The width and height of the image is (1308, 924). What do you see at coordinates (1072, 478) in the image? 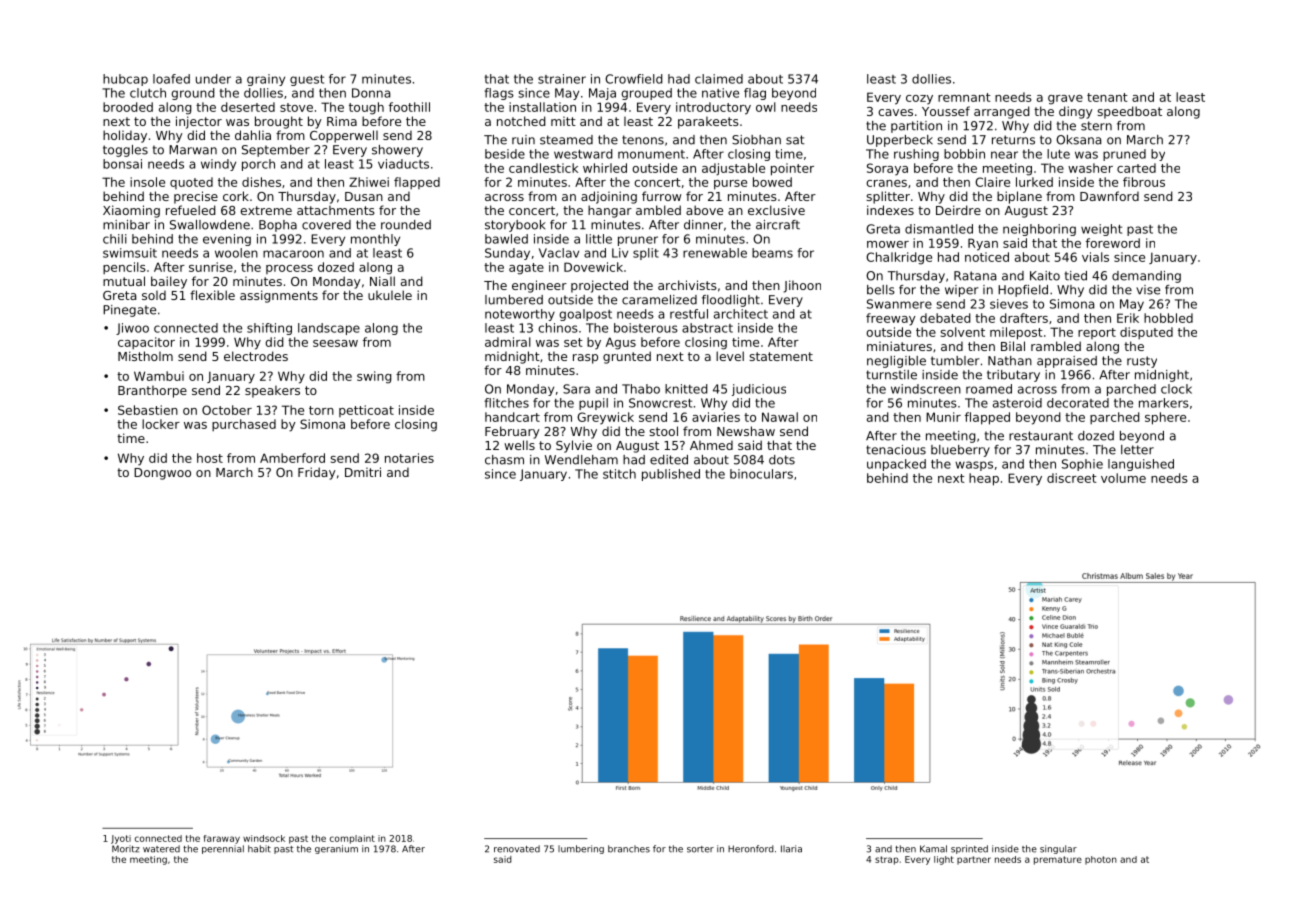
I see `discreet` at bounding box center [1072, 478].
